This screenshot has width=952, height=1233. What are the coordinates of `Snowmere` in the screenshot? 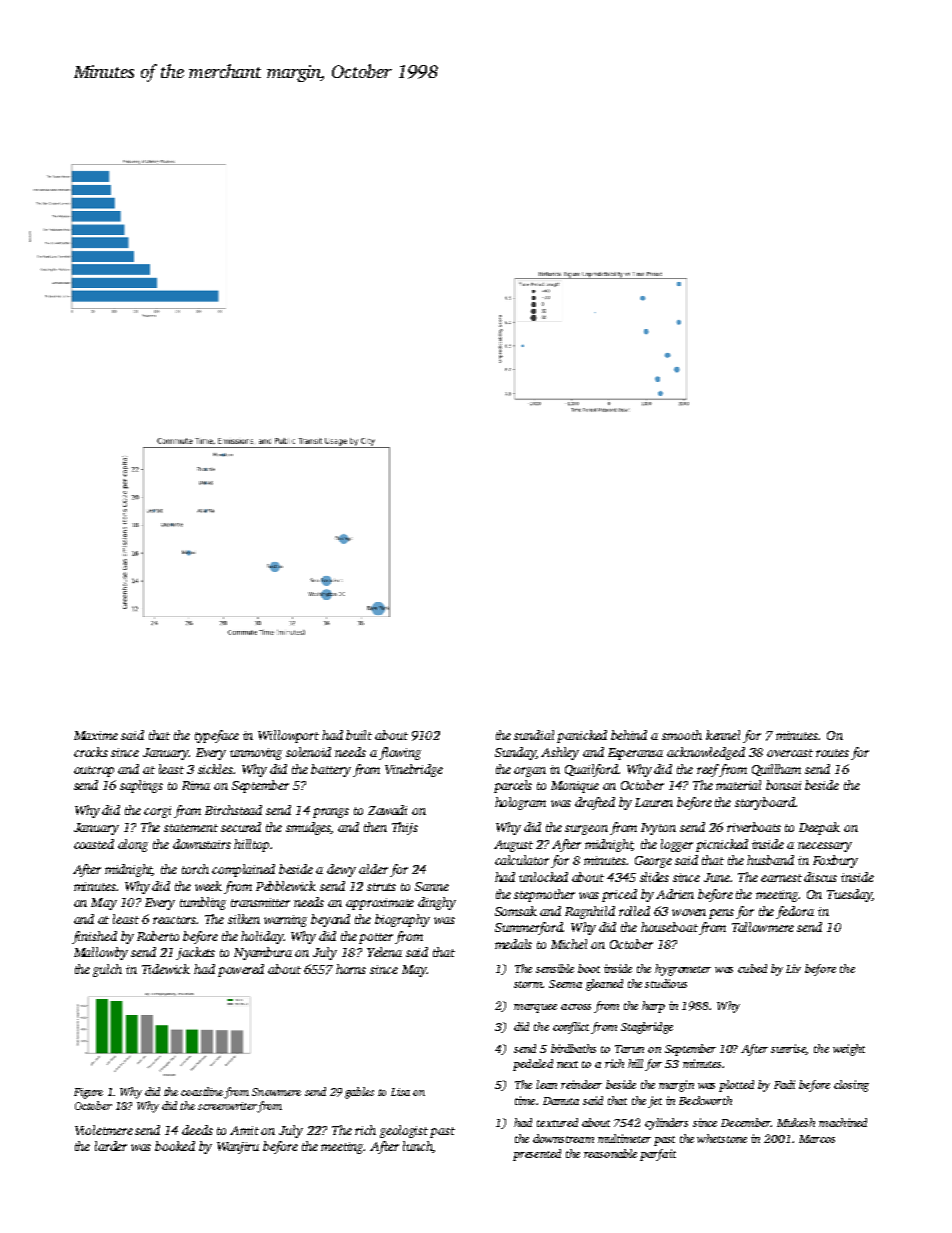 It's located at (276, 1092).
